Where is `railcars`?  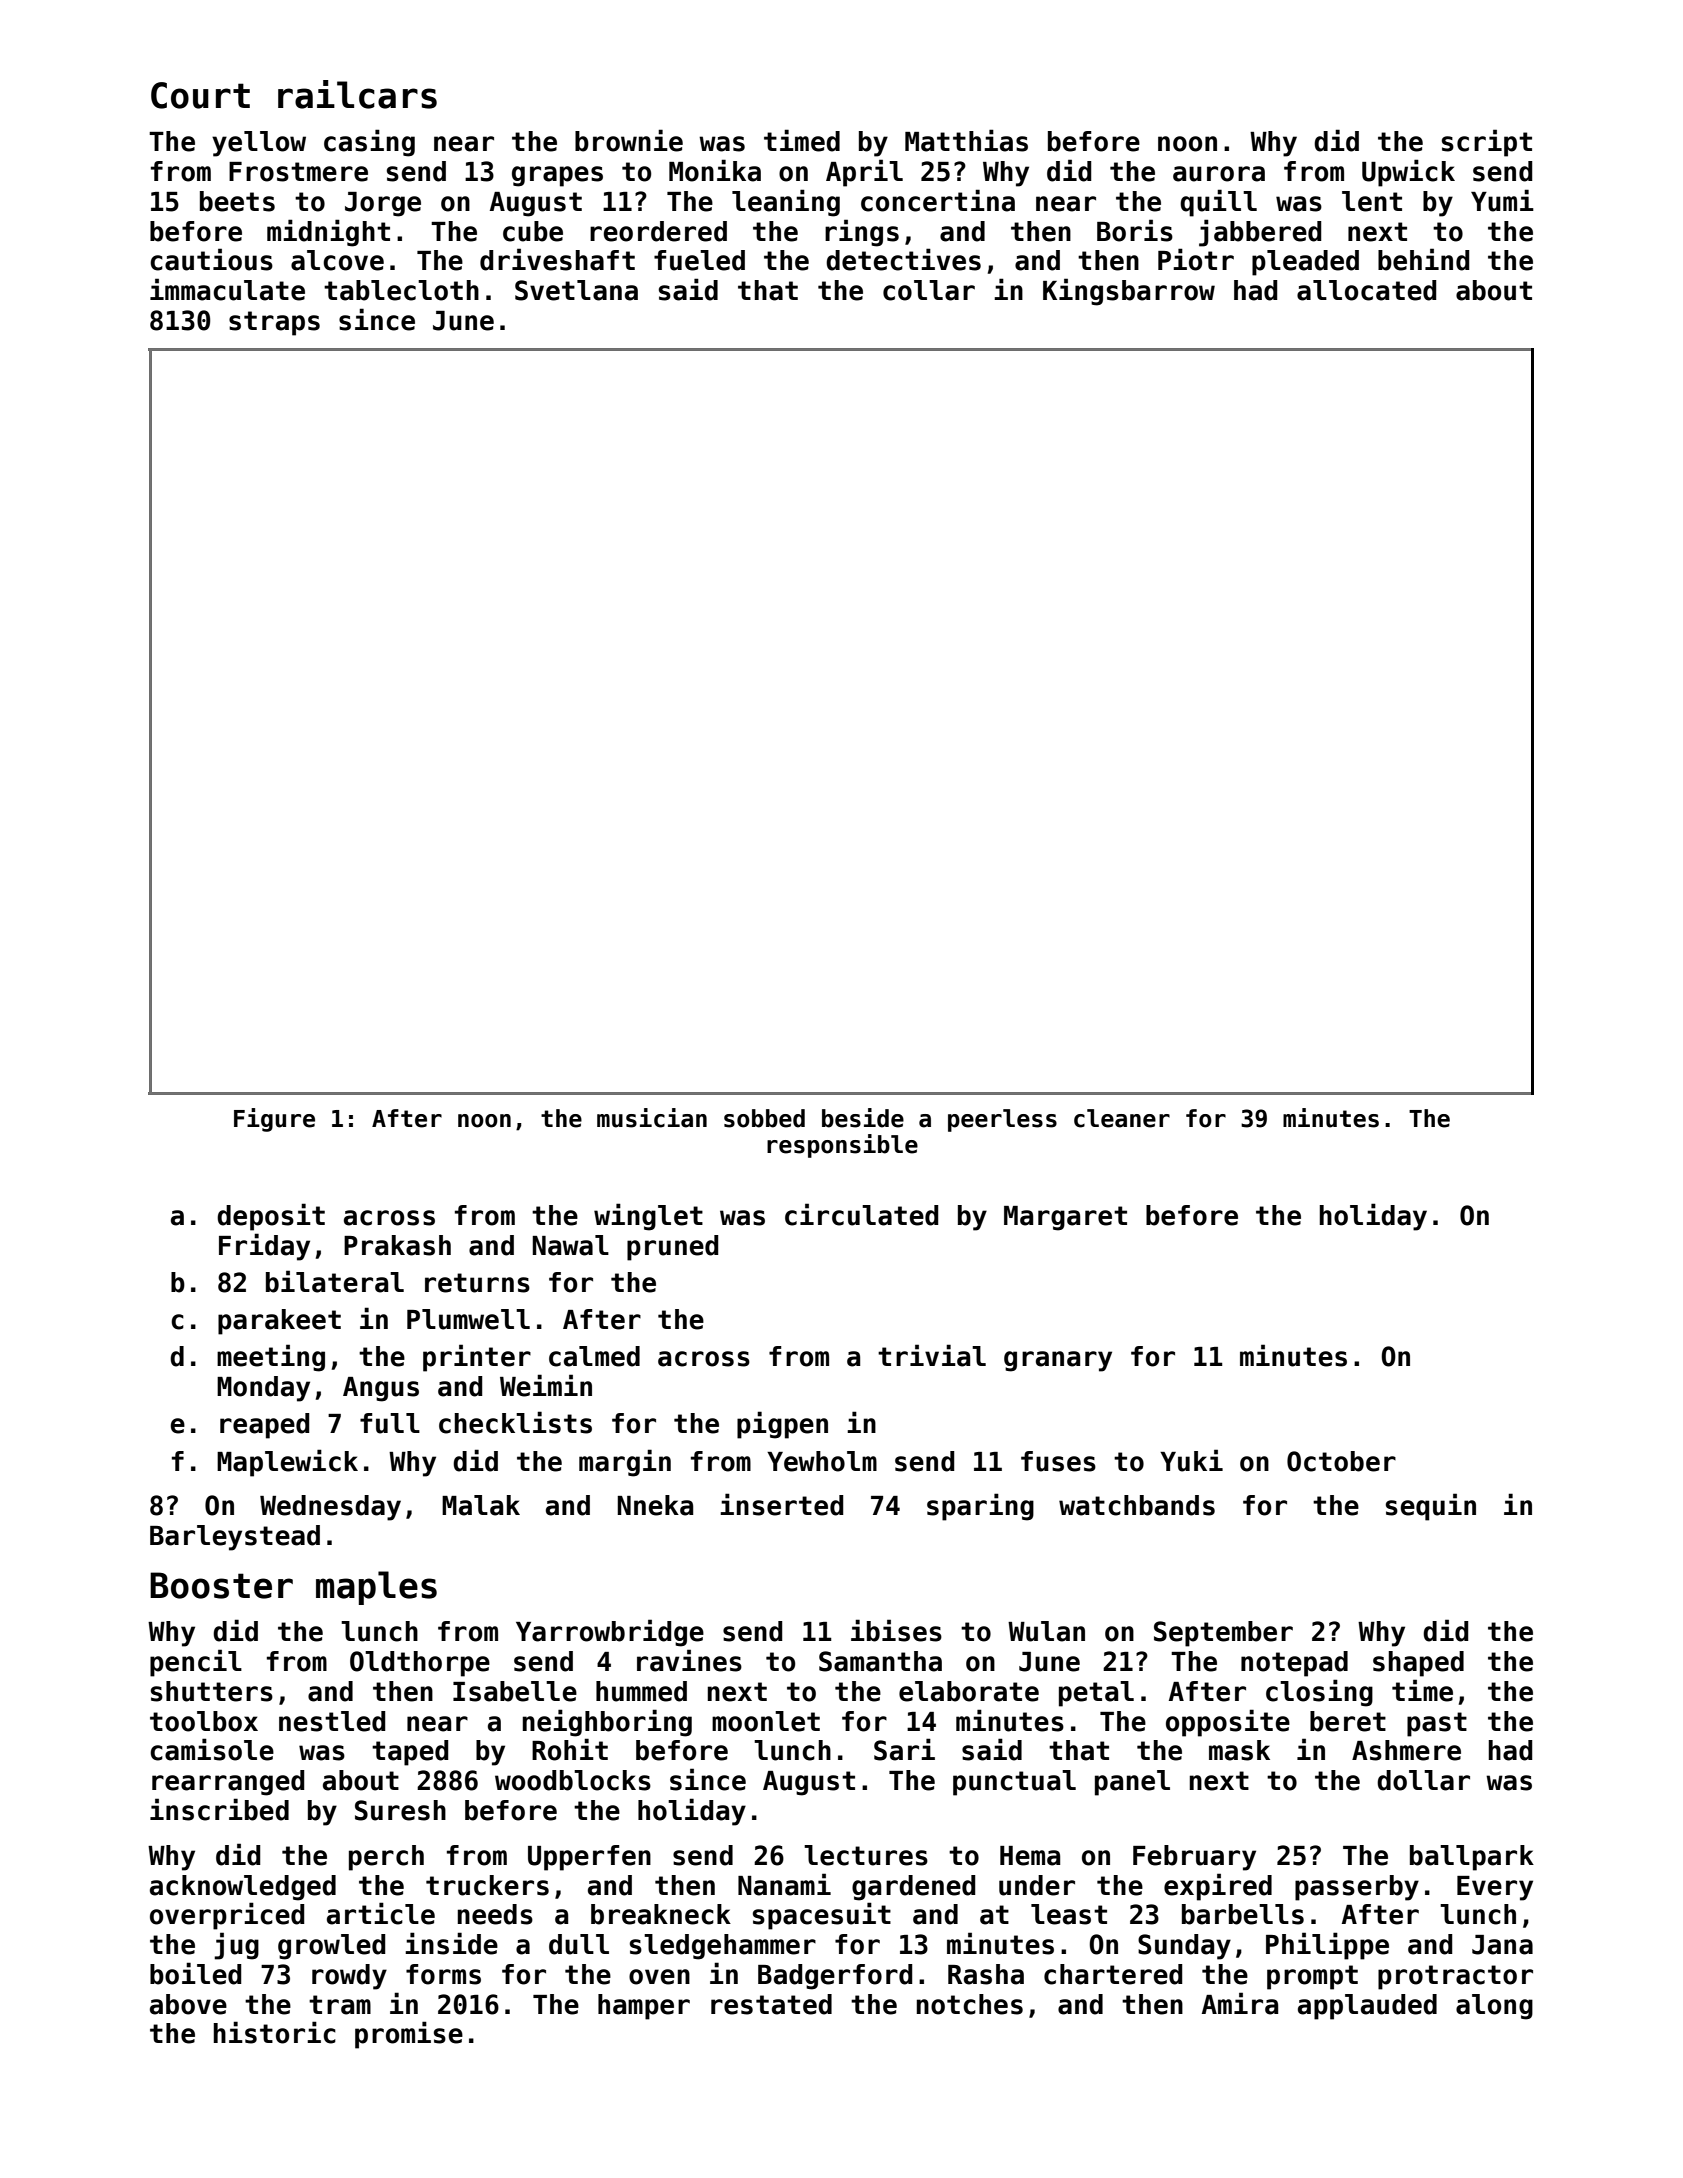 railcars is located at coordinates (357, 94).
